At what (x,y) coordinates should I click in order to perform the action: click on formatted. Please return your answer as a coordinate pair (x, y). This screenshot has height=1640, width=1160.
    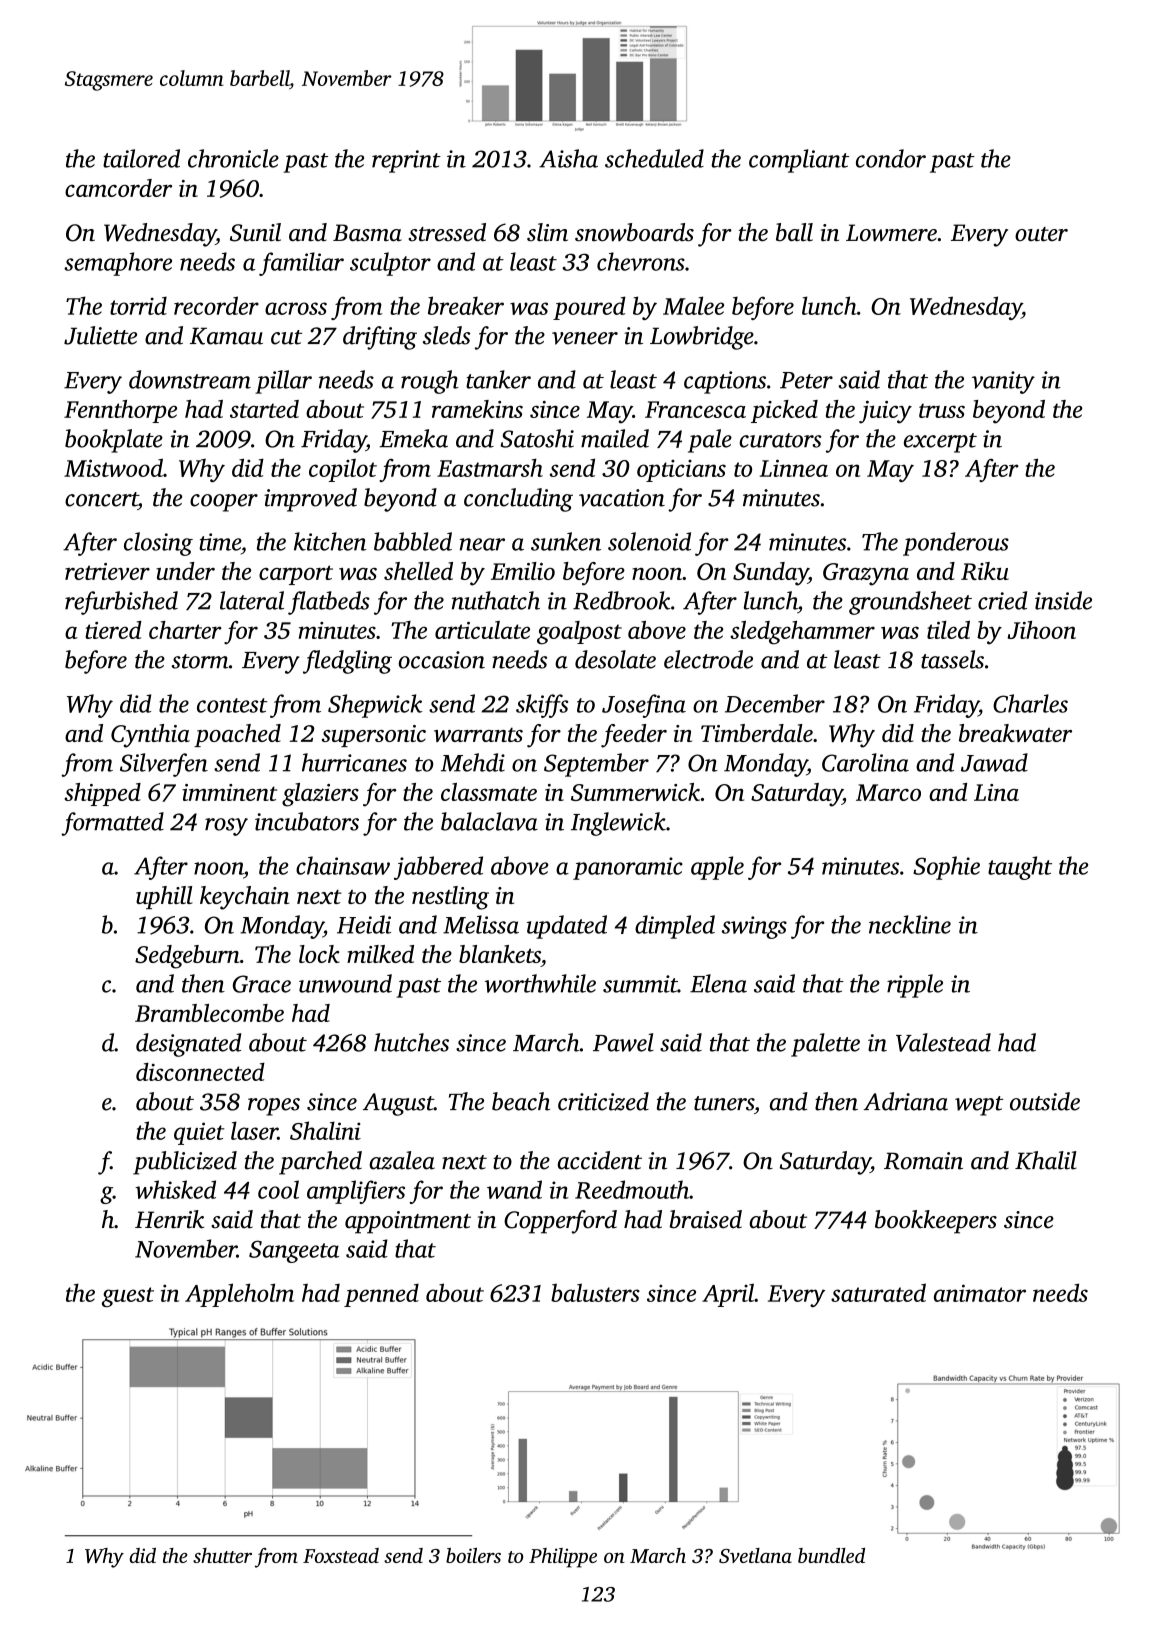
    Looking at the image, I should click on (112, 824).
